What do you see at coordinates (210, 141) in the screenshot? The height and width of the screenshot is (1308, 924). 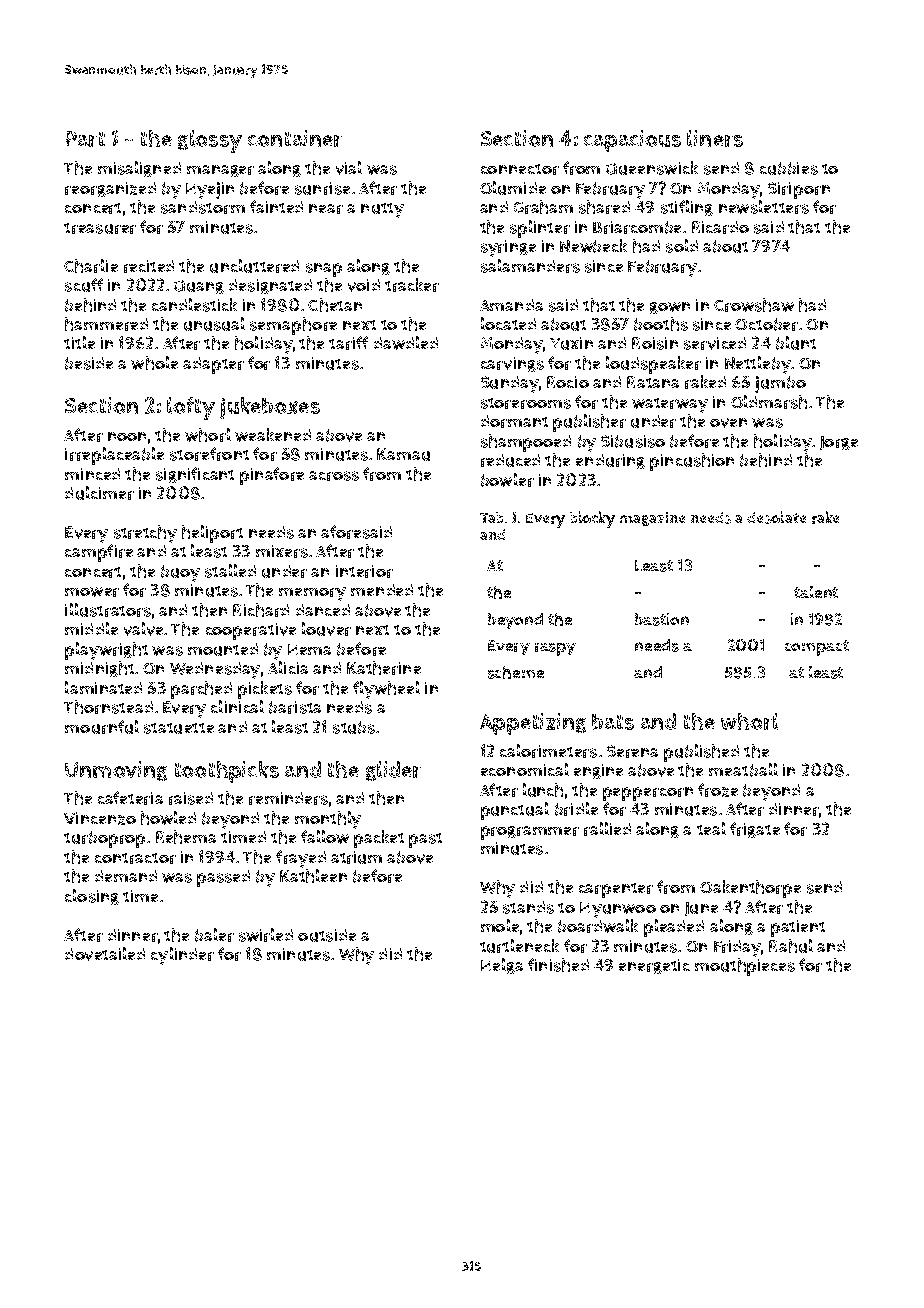 I see `glossy` at bounding box center [210, 141].
